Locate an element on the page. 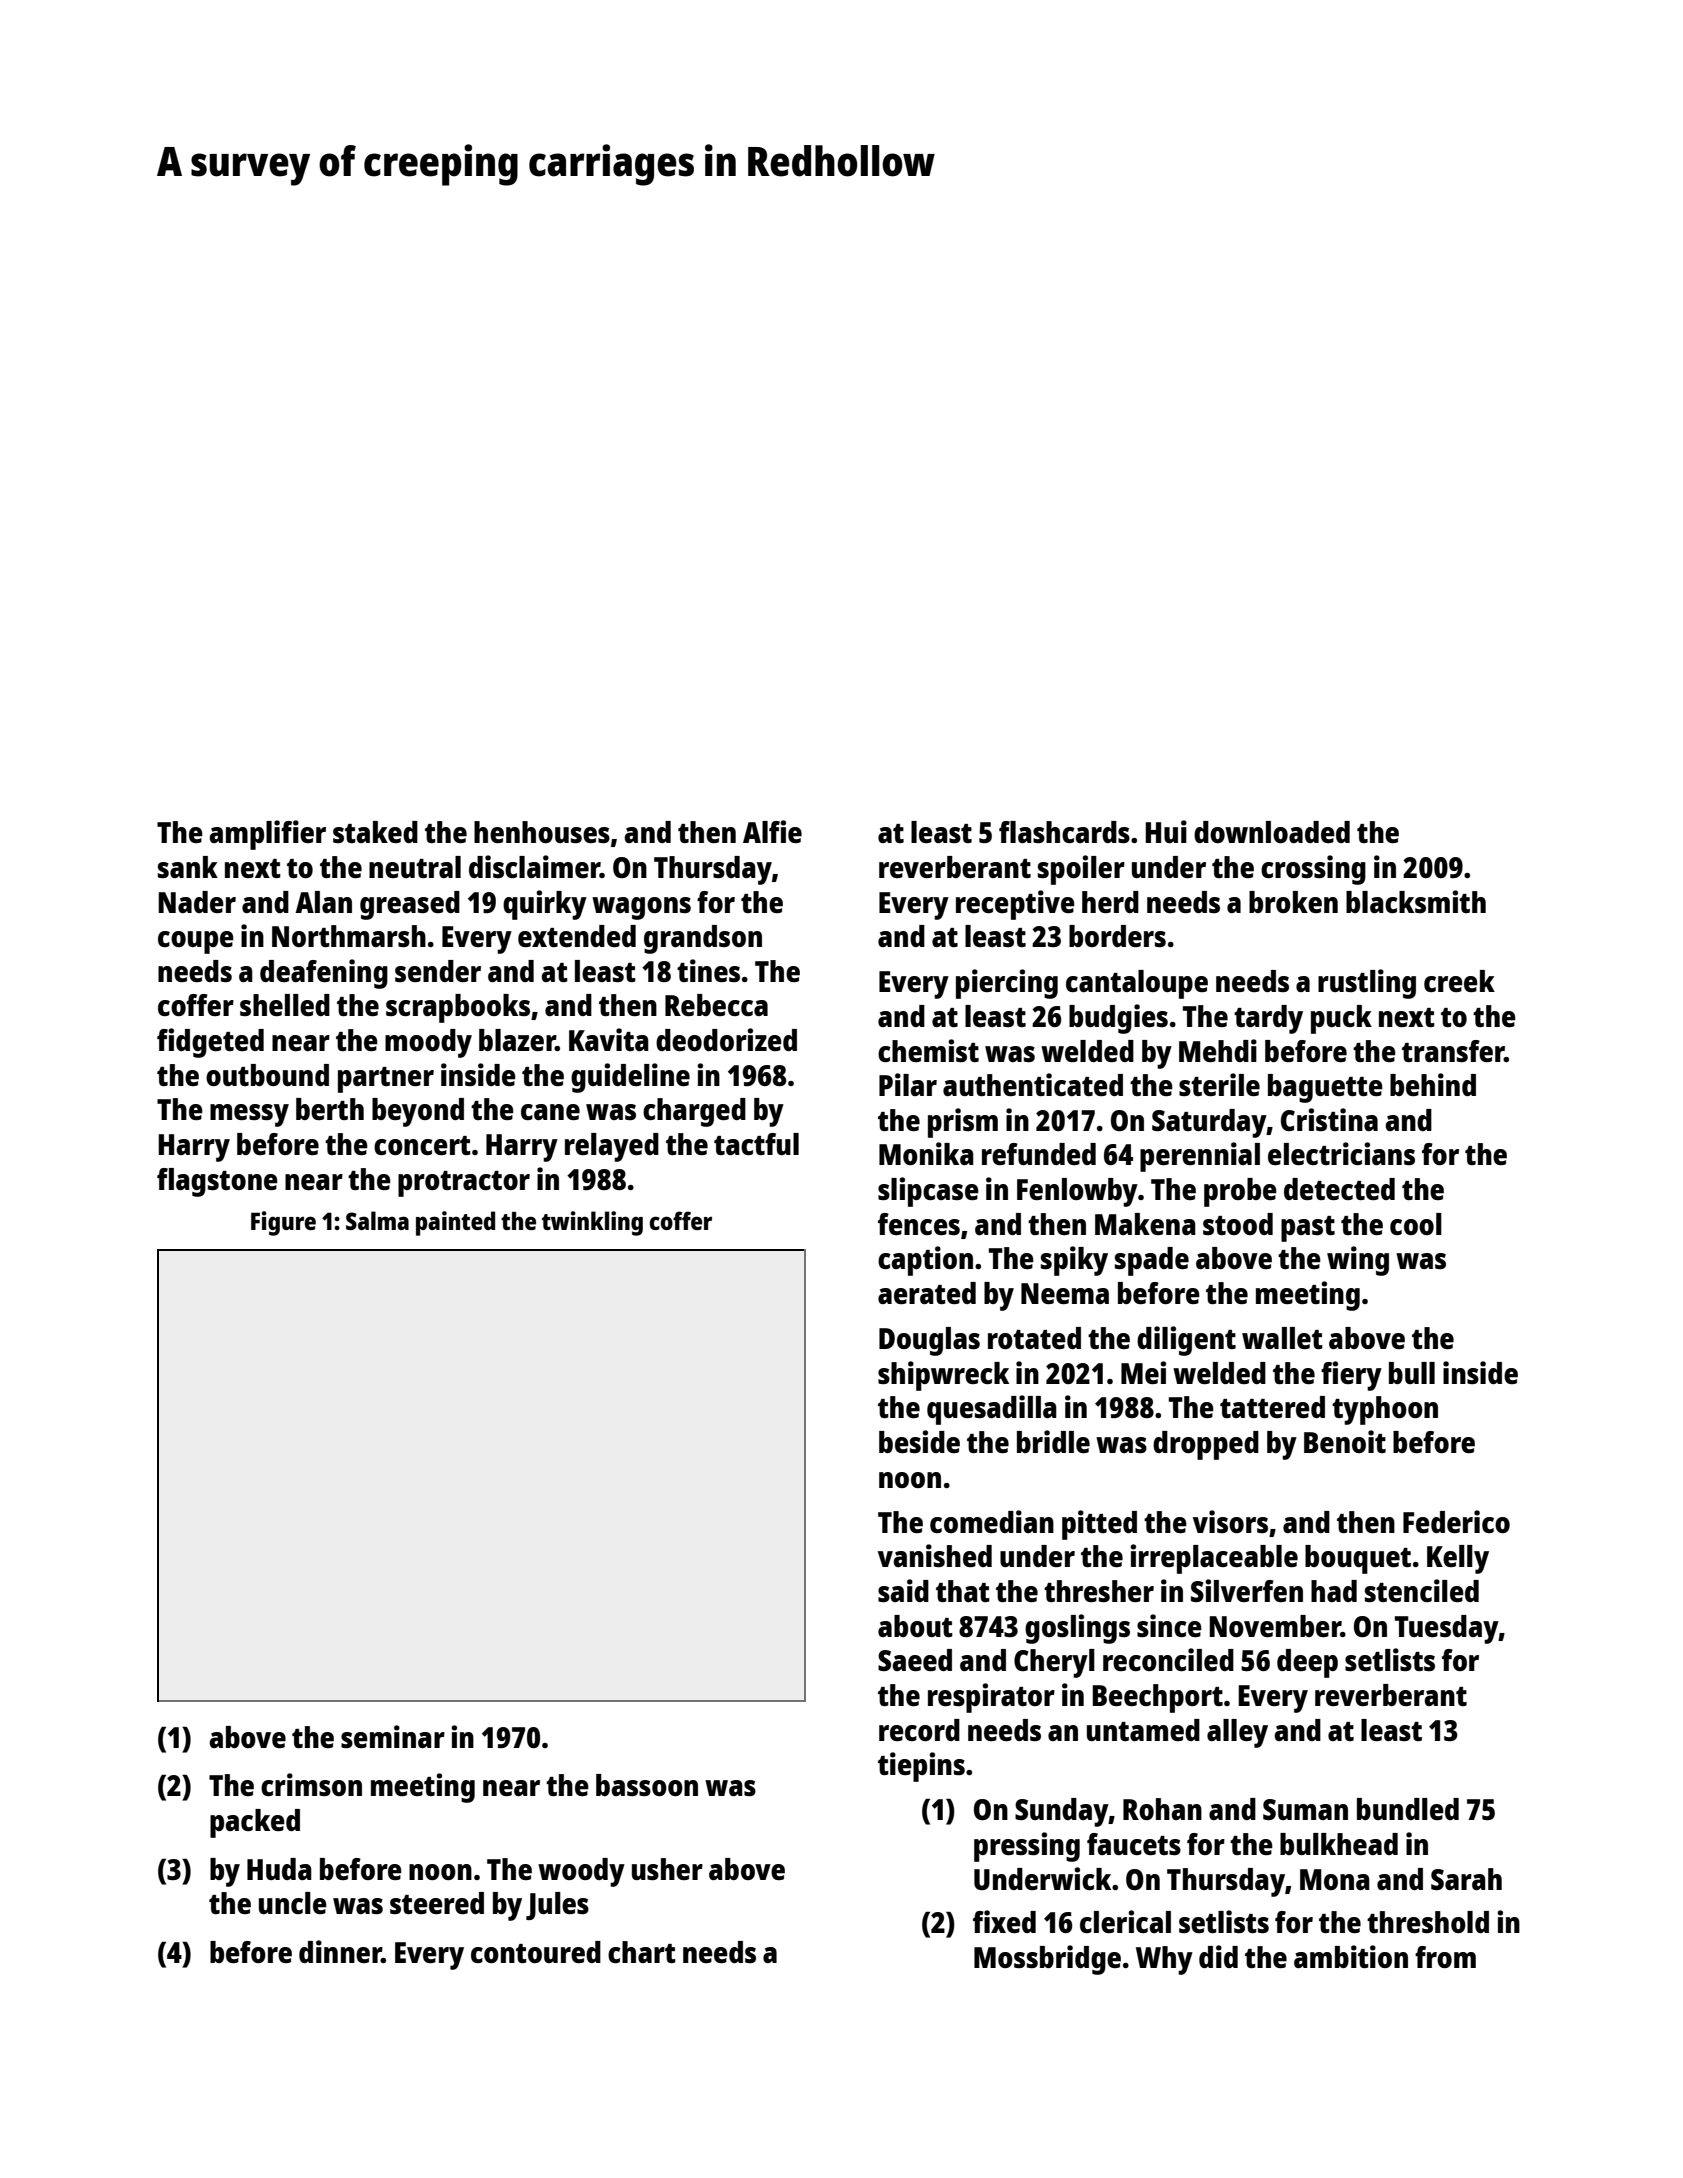 This image has width=1683, height=2178. tattered is located at coordinates (1272, 1407).
